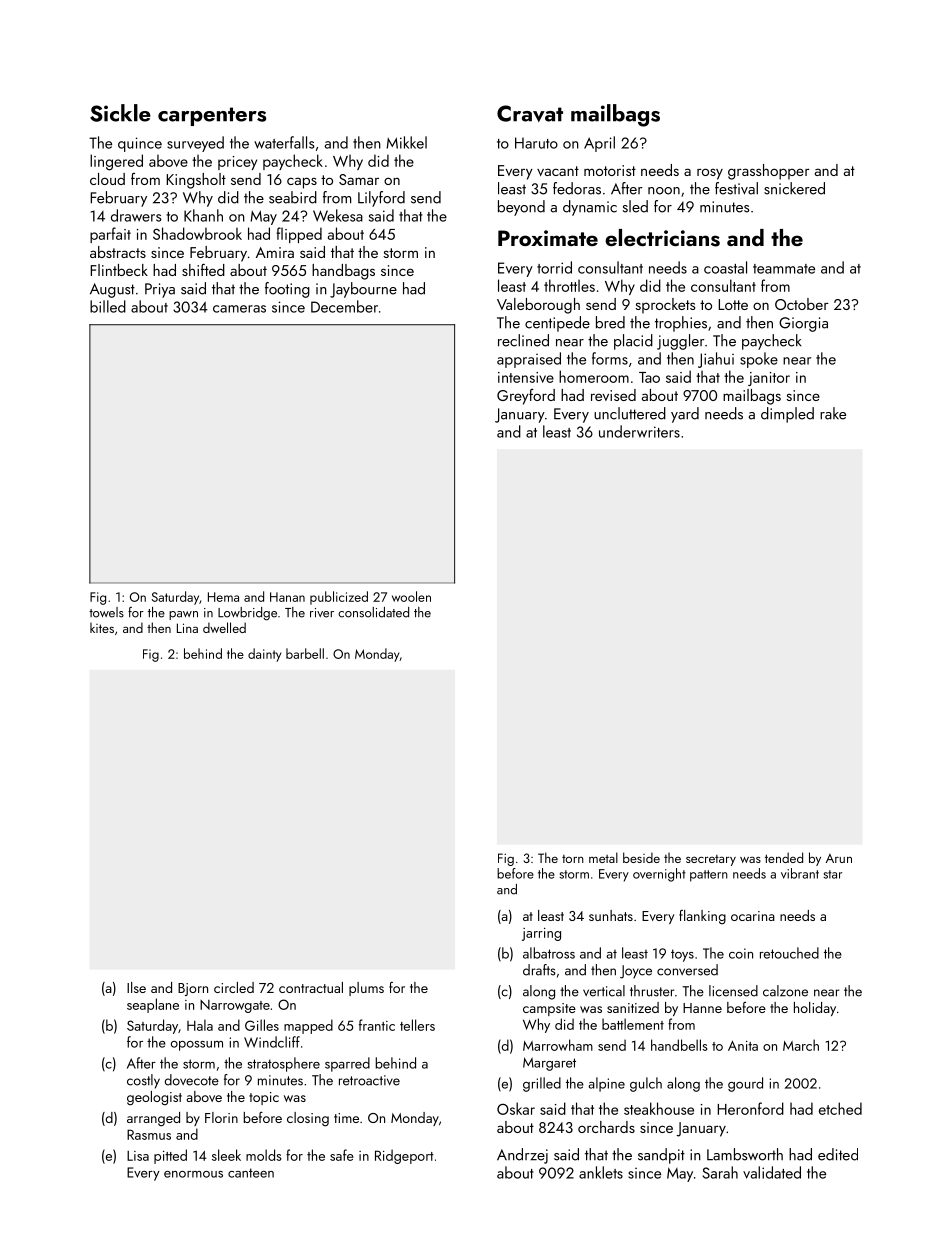 The width and height of the screenshot is (952, 1233). What do you see at coordinates (542, 1084) in the screenshot?
I see `grilled` at bounding box center [542, 1084].
